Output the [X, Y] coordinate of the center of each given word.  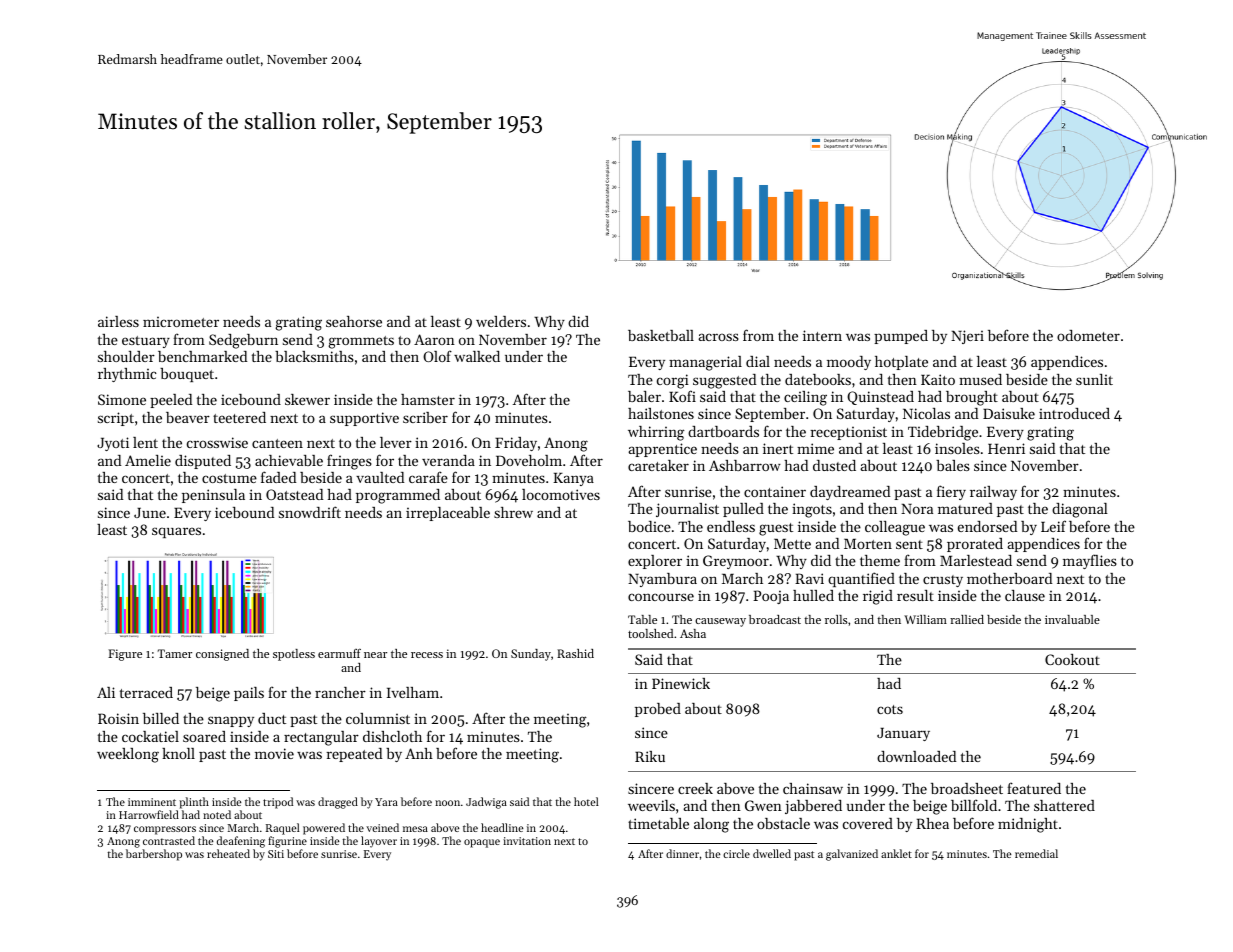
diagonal [1080, 510]
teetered [239, 417]
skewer [307, 399]
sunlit [1094, 379]
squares [176, 532]
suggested [725, 381]
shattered [1064, 805]
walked [477, 356]
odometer [1088, 335]
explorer [655, 562]
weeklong [128, 755]
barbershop [154, 855]
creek [695, 788]
